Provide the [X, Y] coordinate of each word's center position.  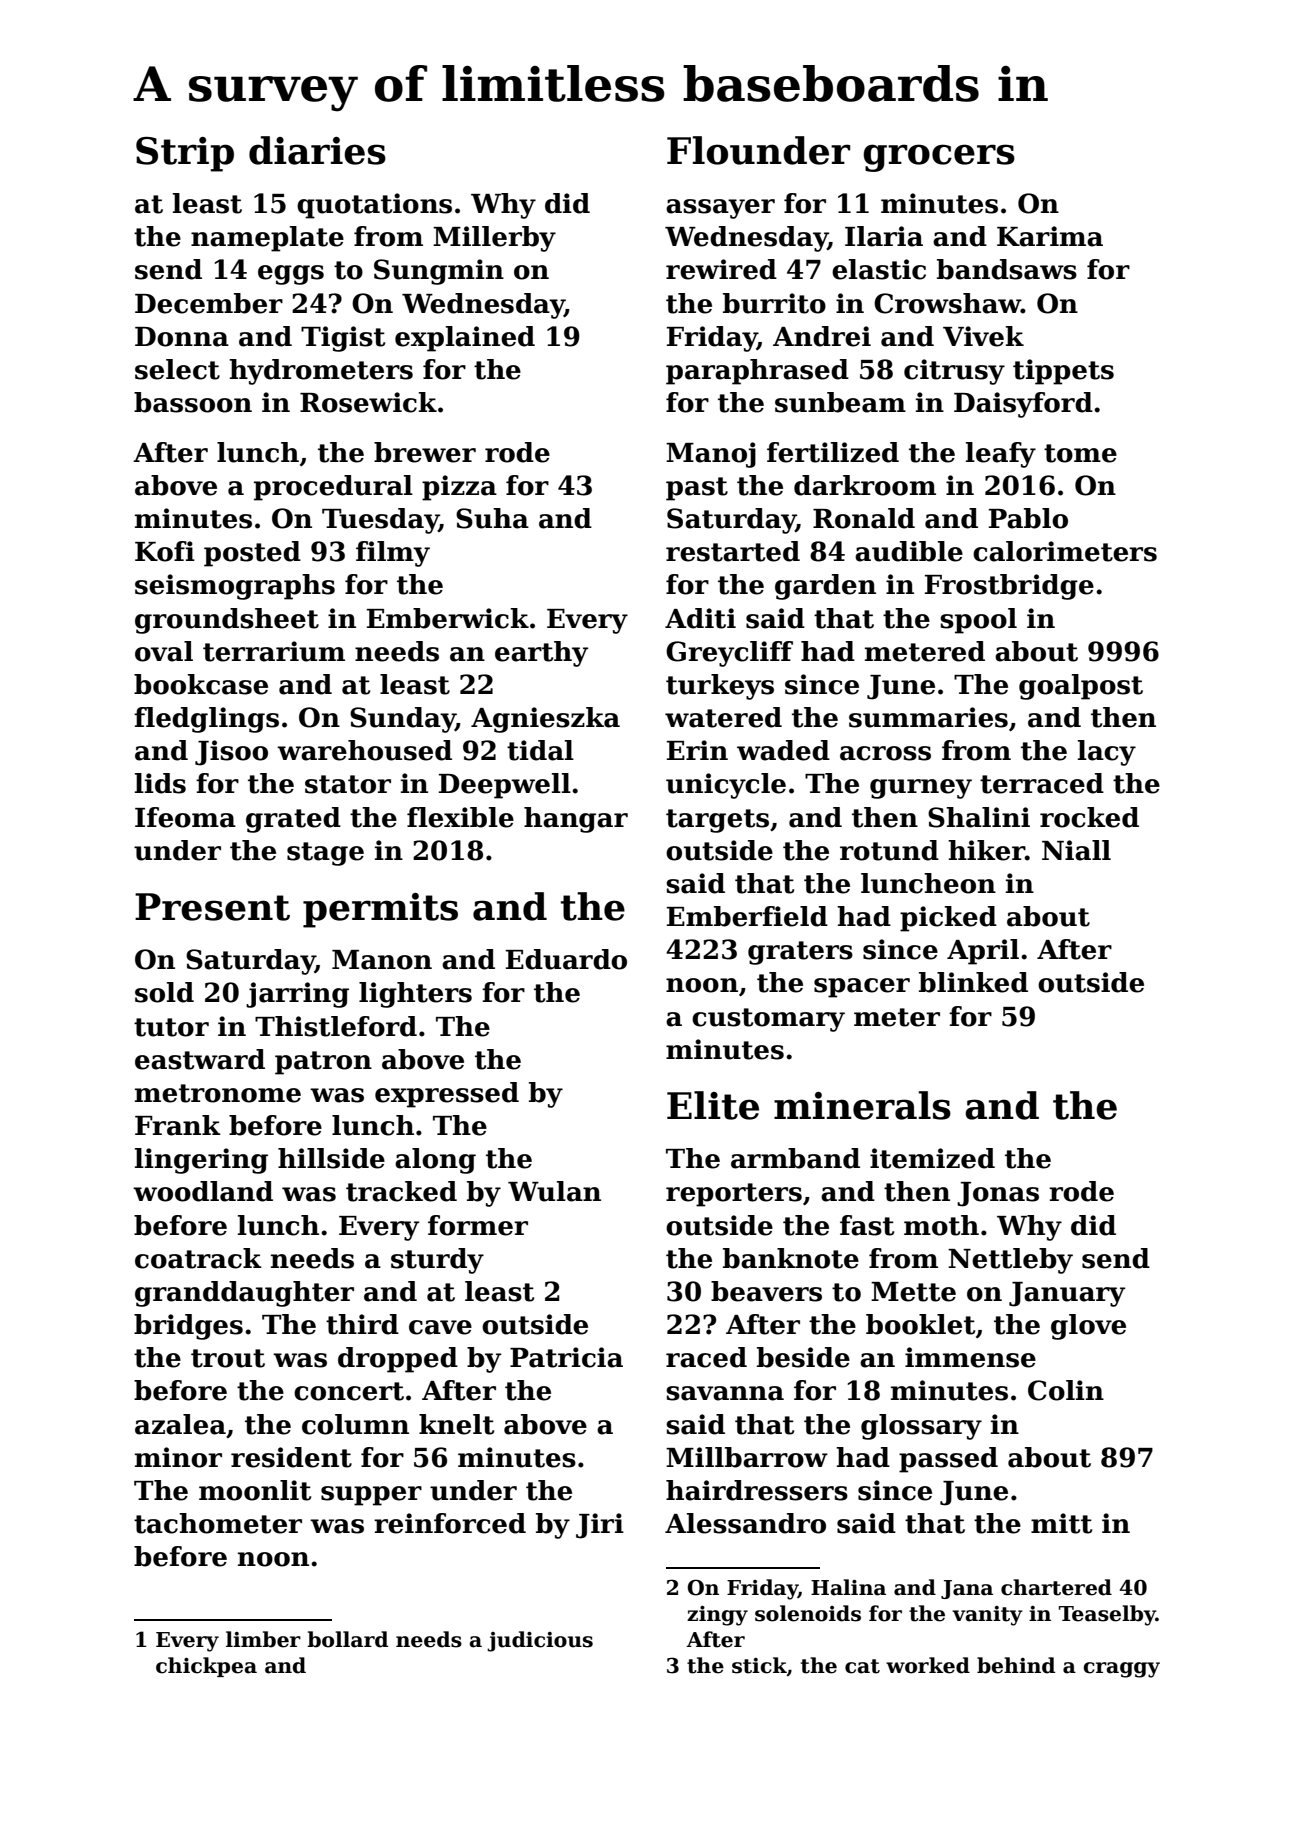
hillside [331, 1158]
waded [783, 750]
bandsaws [1007, 269]
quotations [374, 206]
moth [941, 1225]
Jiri [600, 1526]
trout [228, 1358]
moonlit [255, 1490]
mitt [1061, 1523]
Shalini [979, 817]
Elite [713, 1105]
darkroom [865, 485]
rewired [721, 269]
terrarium [274, 651]
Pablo [1028, 518]
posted [252, 554]
